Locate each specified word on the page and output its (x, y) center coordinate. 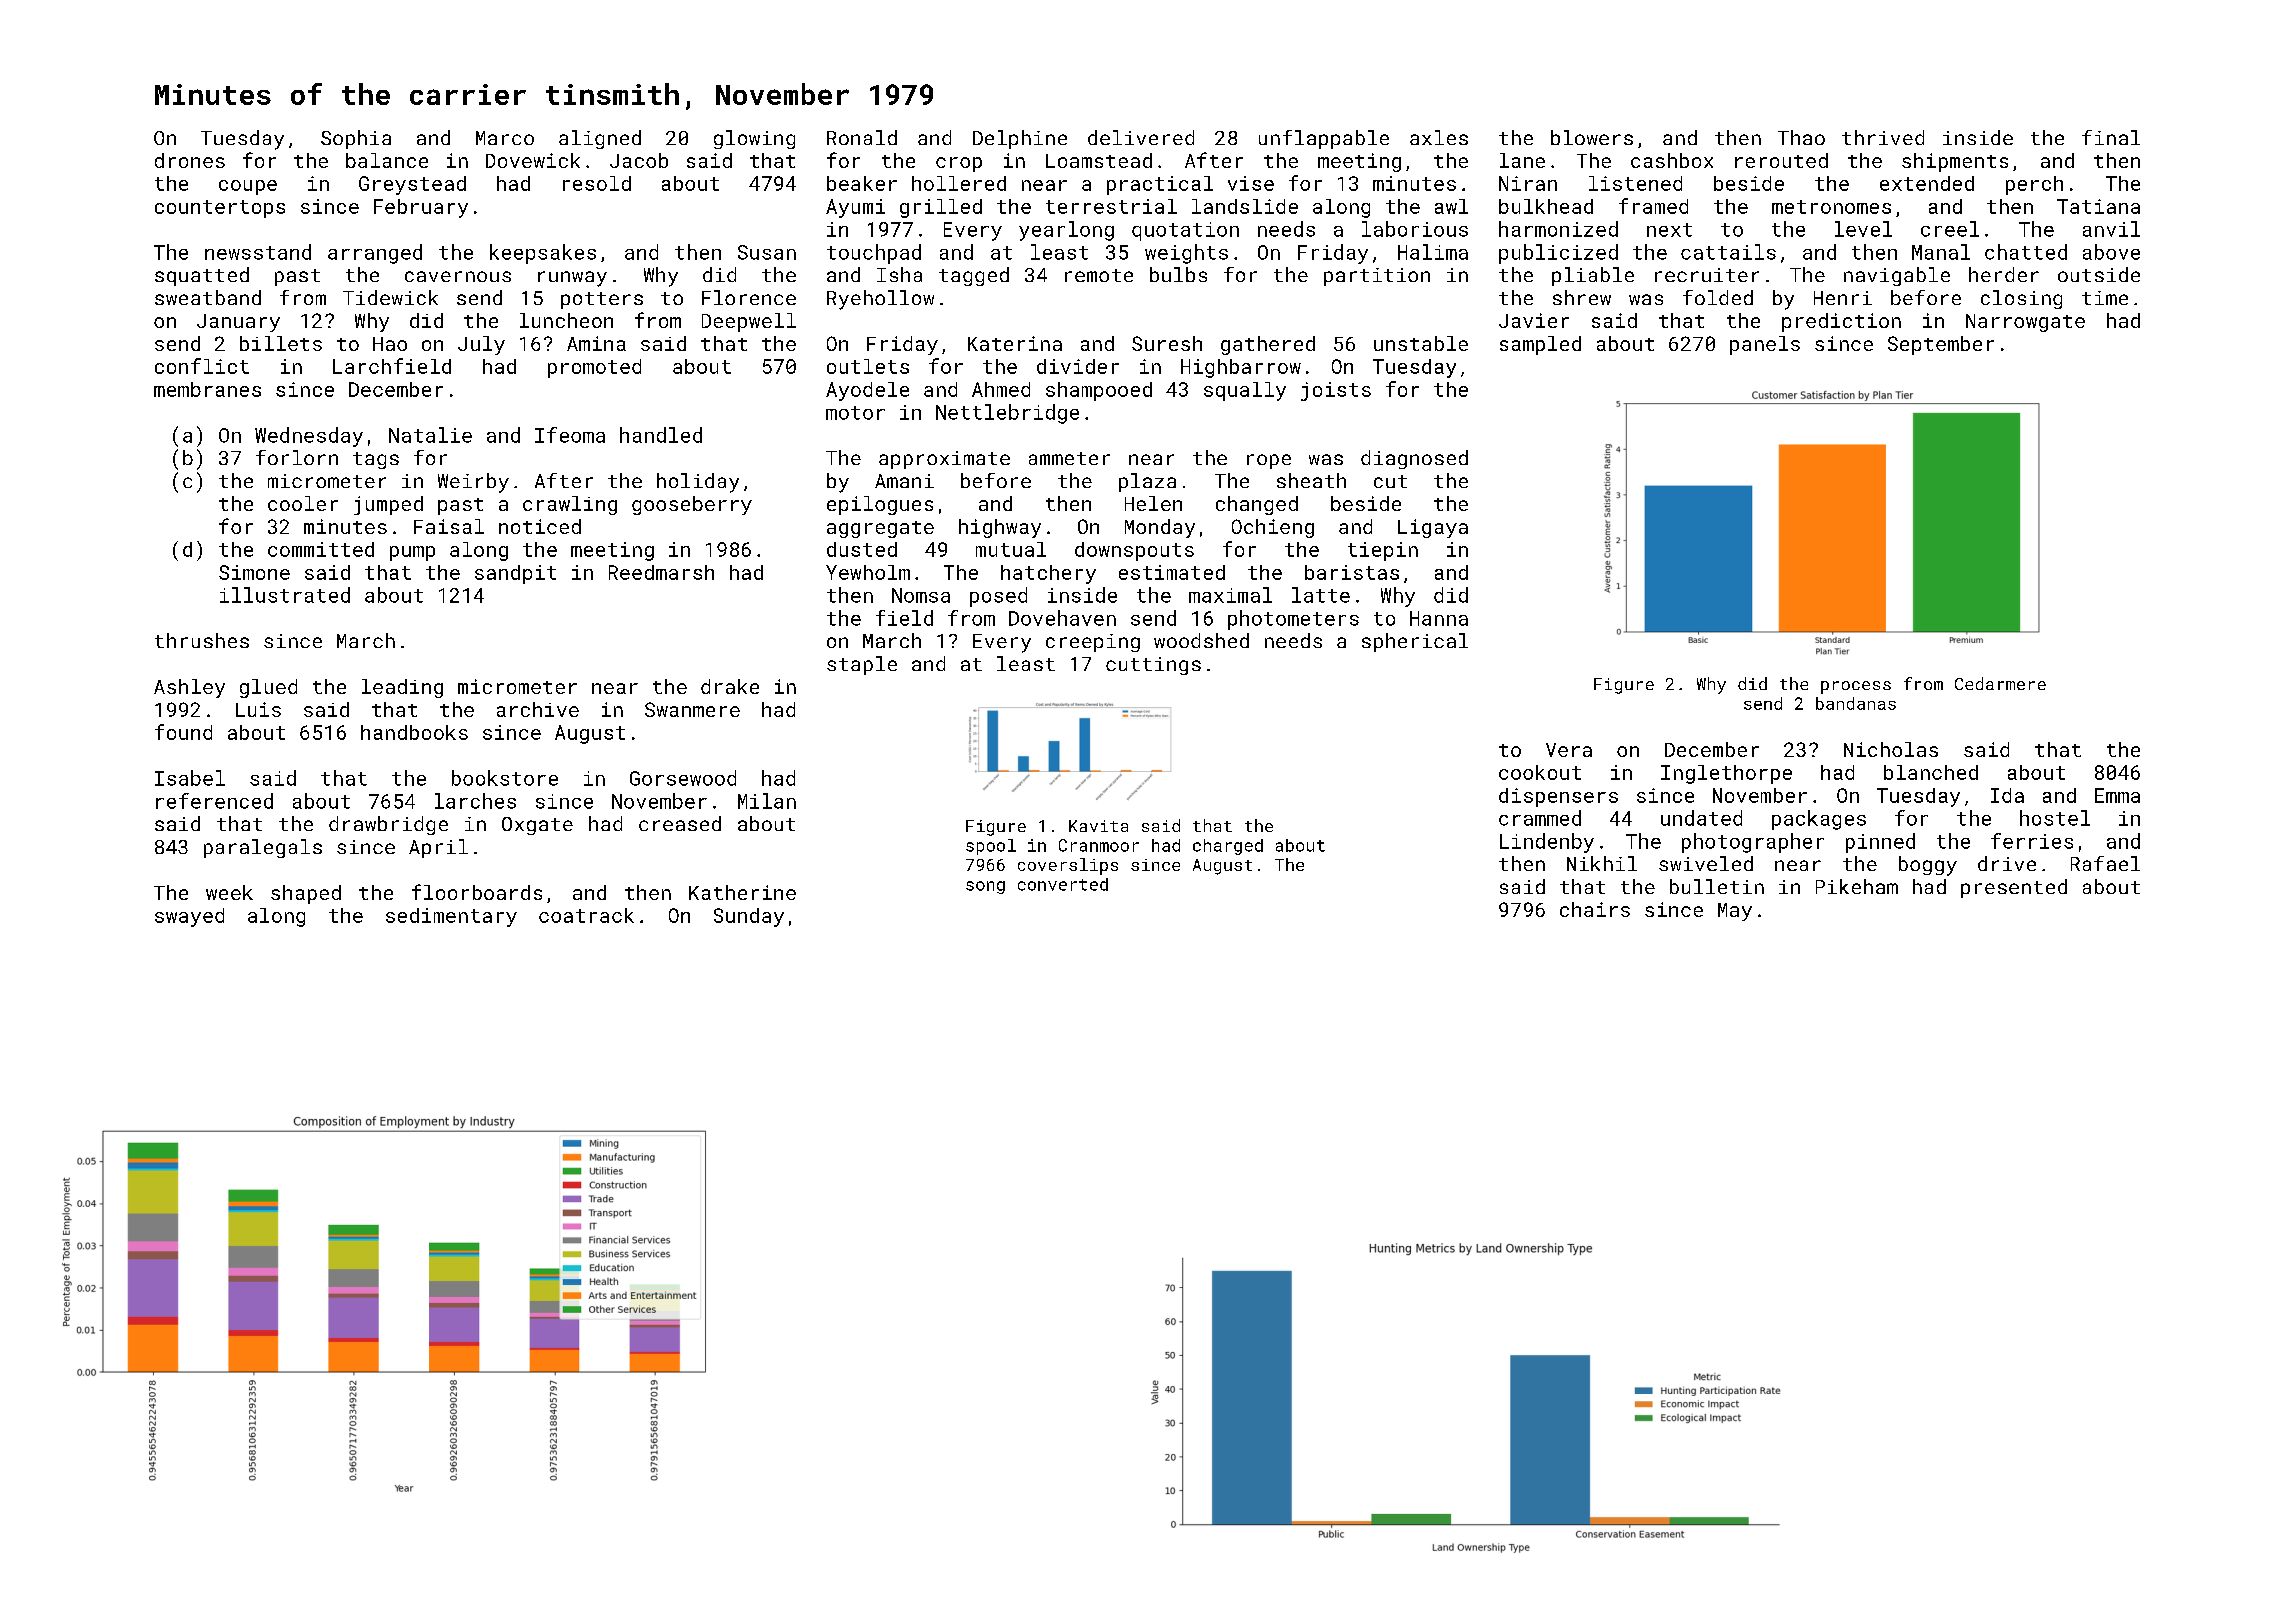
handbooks (414, 732)
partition (1377, 277)
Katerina (1015, 343)
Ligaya (1433, 528)
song (985, 887)
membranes (207, 389)
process (1856, 687)
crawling (570, 505)
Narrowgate (2025, 323)
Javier (1534, 320)
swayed (189, 917)
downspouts (1134, 551)
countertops (220, 209)
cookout (1540, 772)
